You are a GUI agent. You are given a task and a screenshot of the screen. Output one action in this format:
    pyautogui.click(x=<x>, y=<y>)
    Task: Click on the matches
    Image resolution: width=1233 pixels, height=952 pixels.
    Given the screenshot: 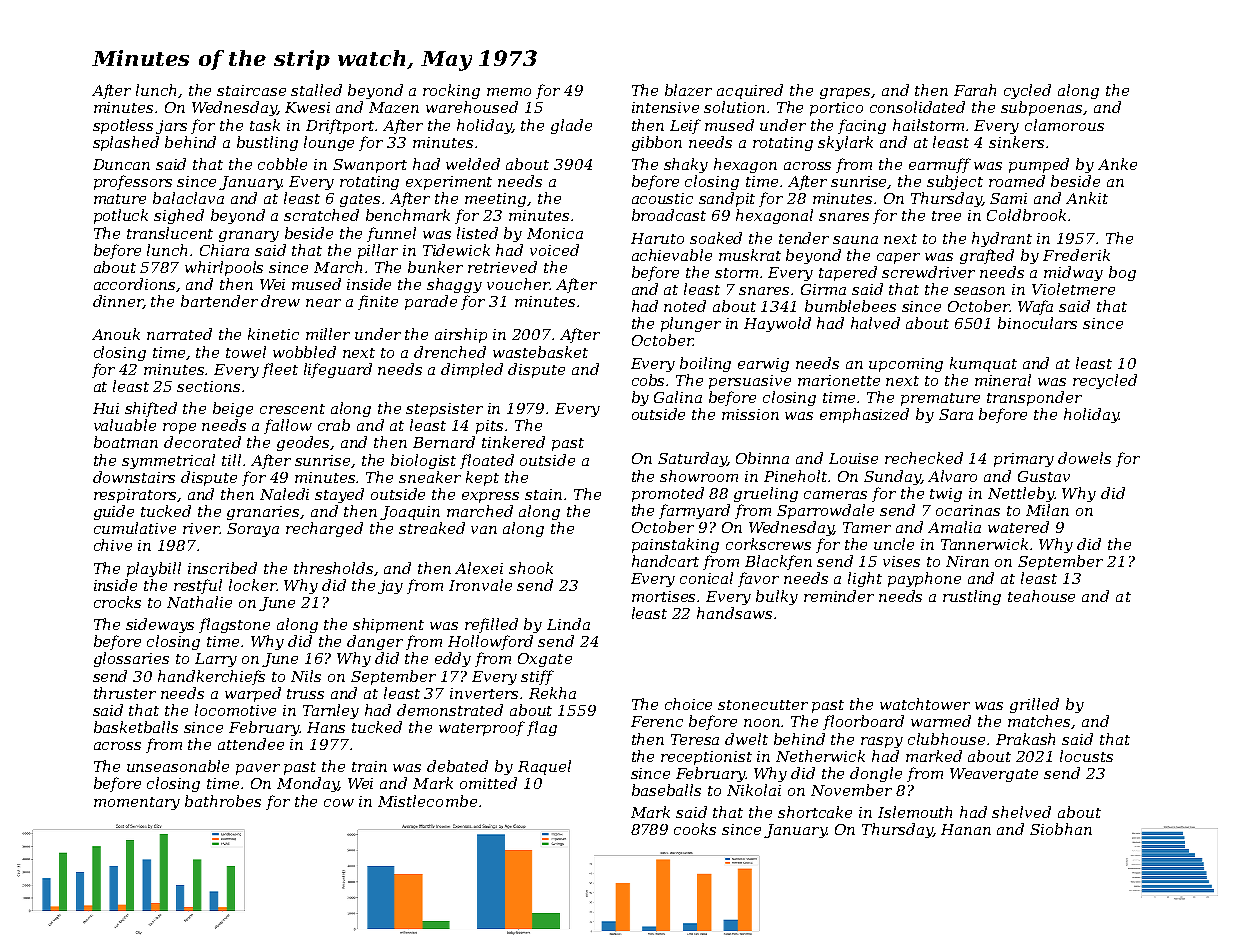 What is the action you would take?
    pyautogui.click(x=1040, y=722)
